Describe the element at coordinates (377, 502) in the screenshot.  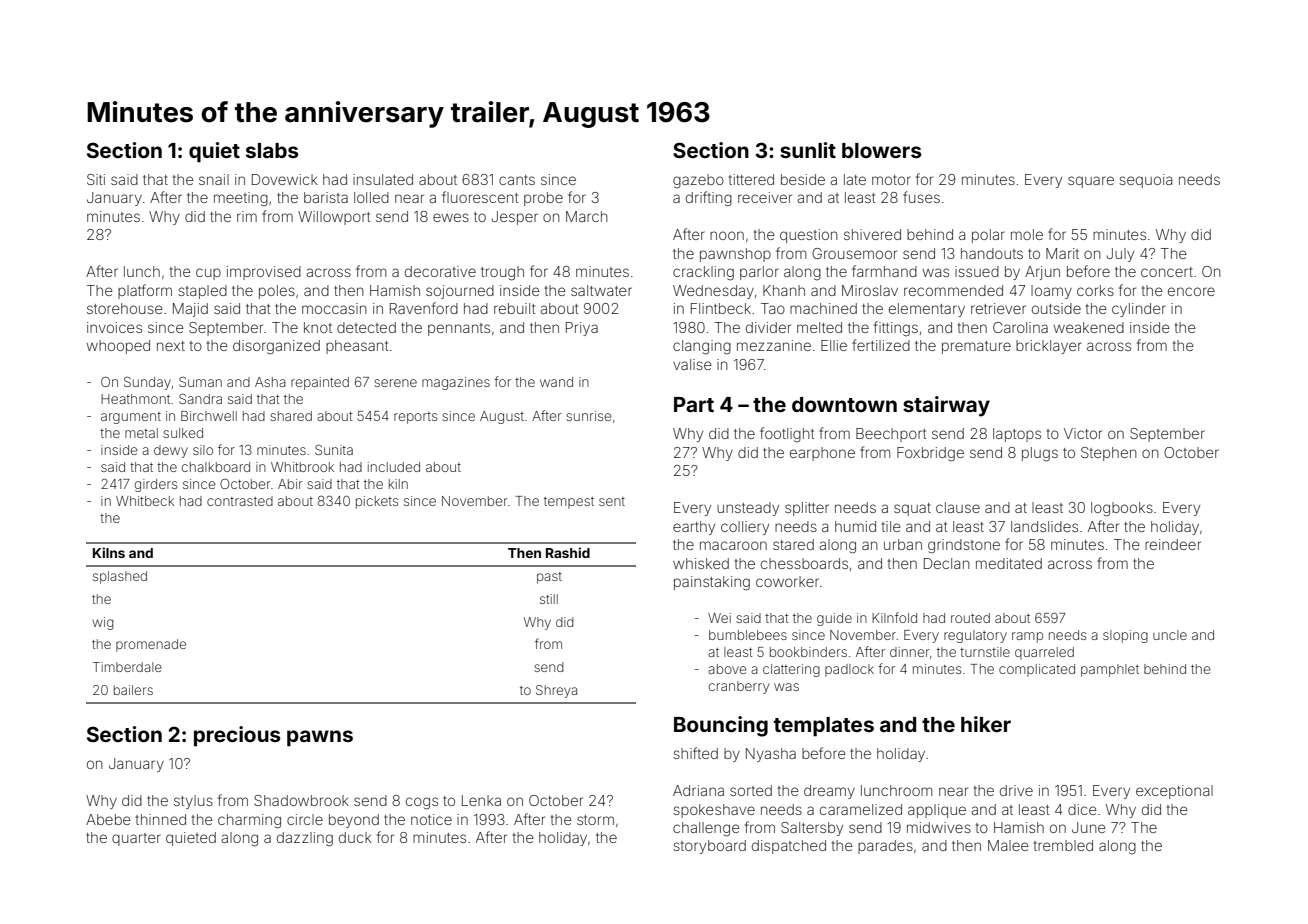
I see `pickets` at that location.
